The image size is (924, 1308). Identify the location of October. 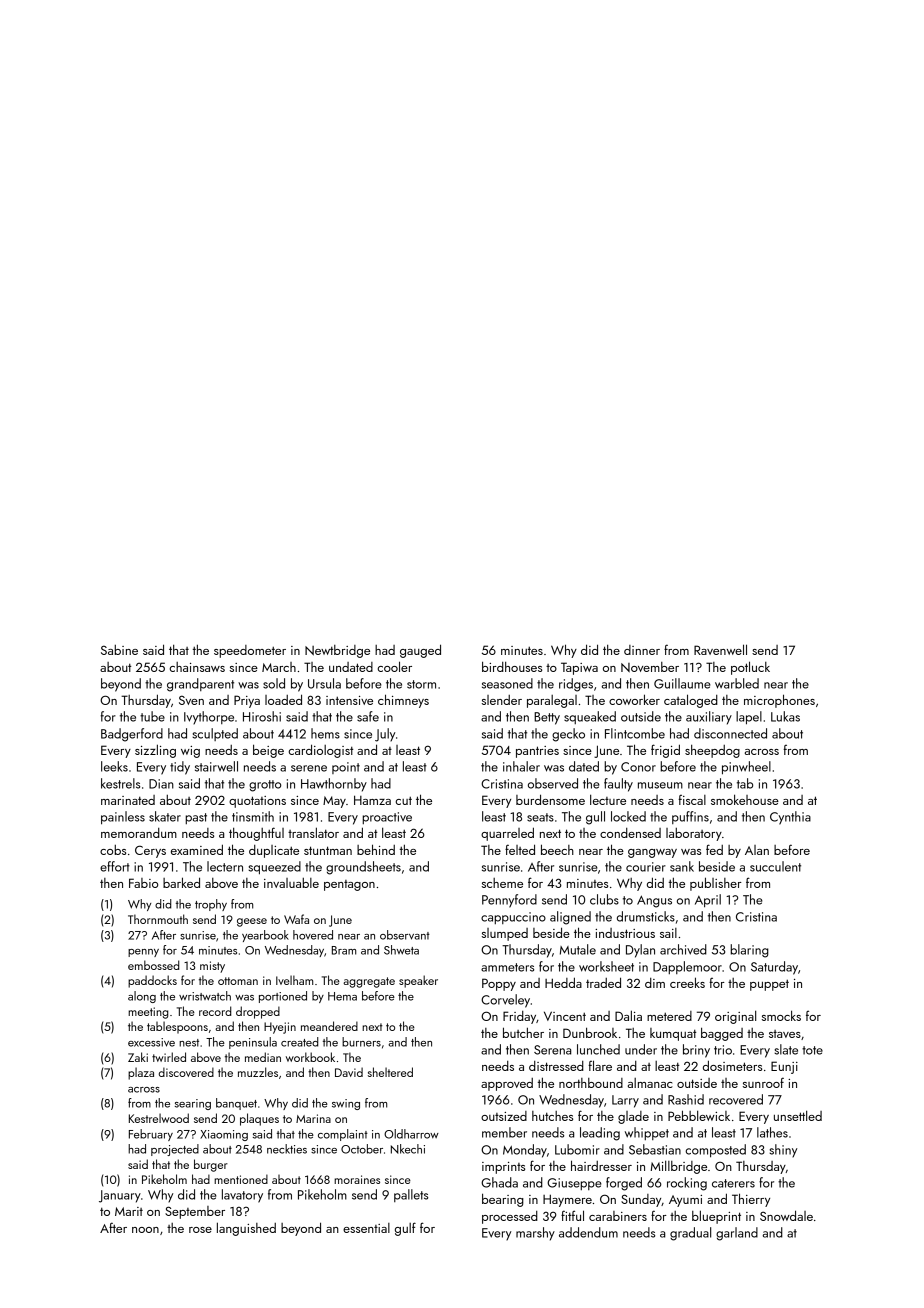
(362, 1149).
